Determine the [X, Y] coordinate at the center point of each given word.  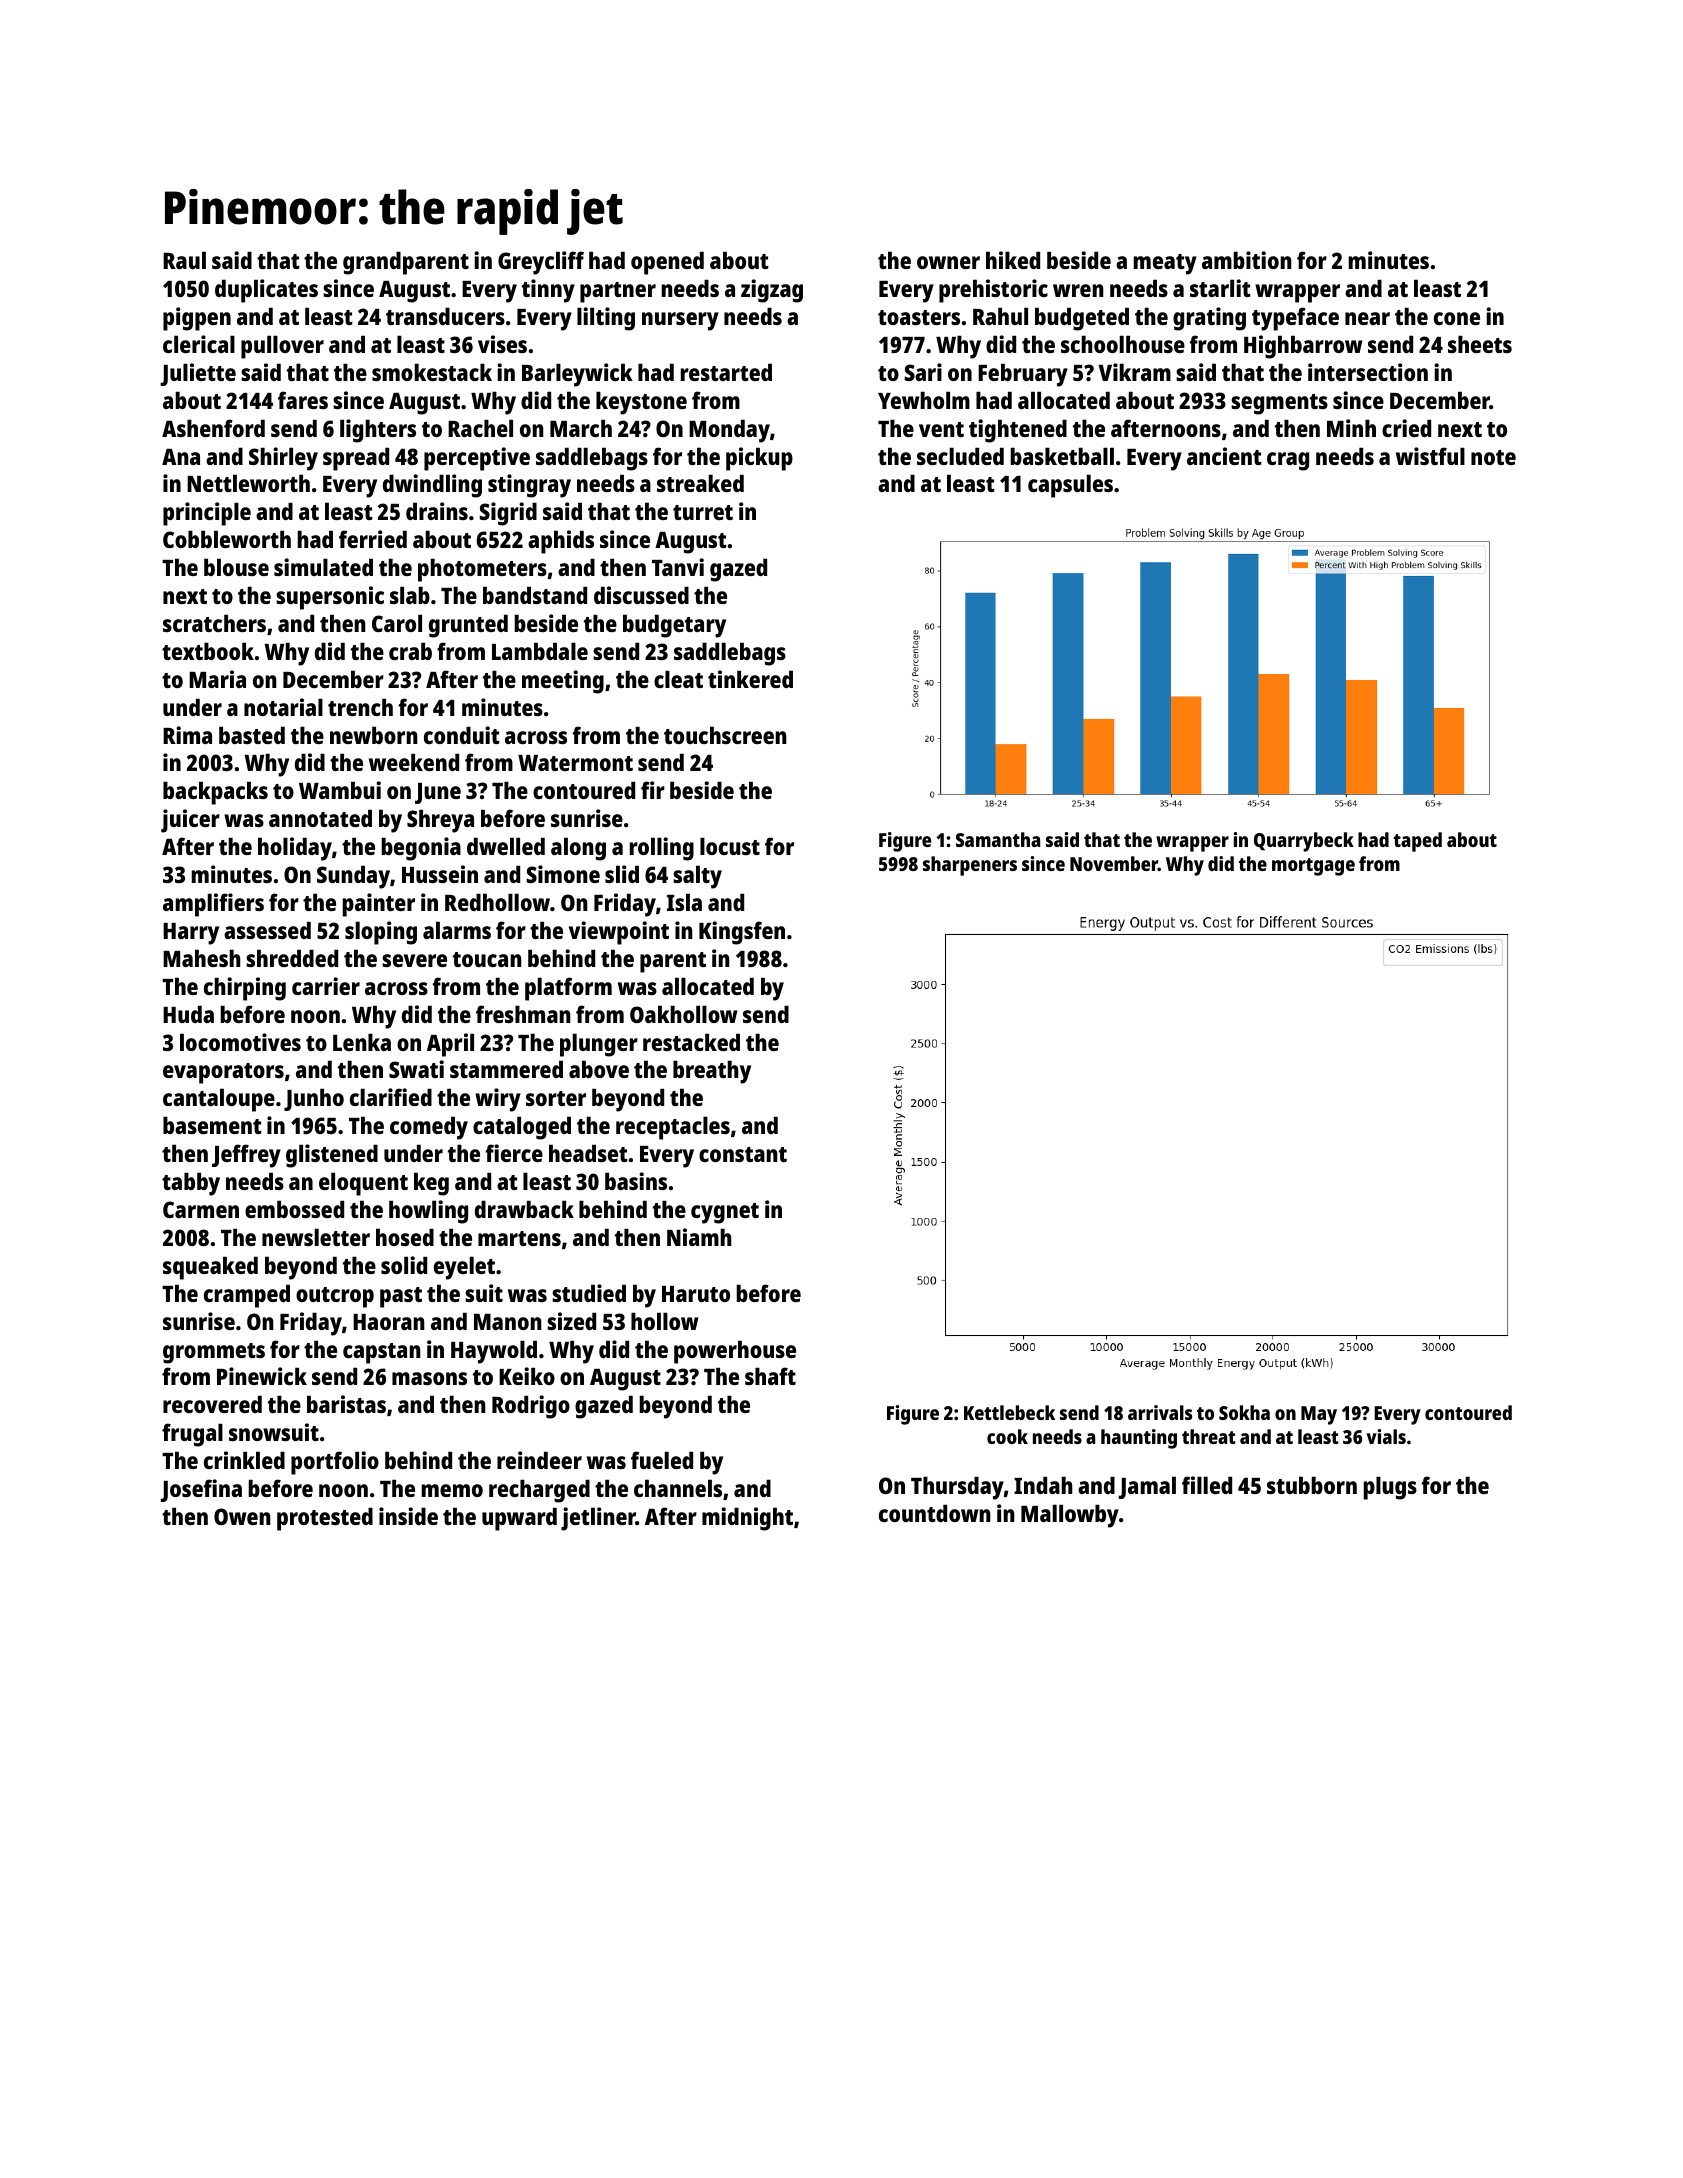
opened [667, 263]
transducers [445, 316]
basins [636, 1181]
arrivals [1160, 1412]
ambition [1247, 260]
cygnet [725, 1213]
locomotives [240, 1042]
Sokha [1244, 1412]
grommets [214, 1353]
